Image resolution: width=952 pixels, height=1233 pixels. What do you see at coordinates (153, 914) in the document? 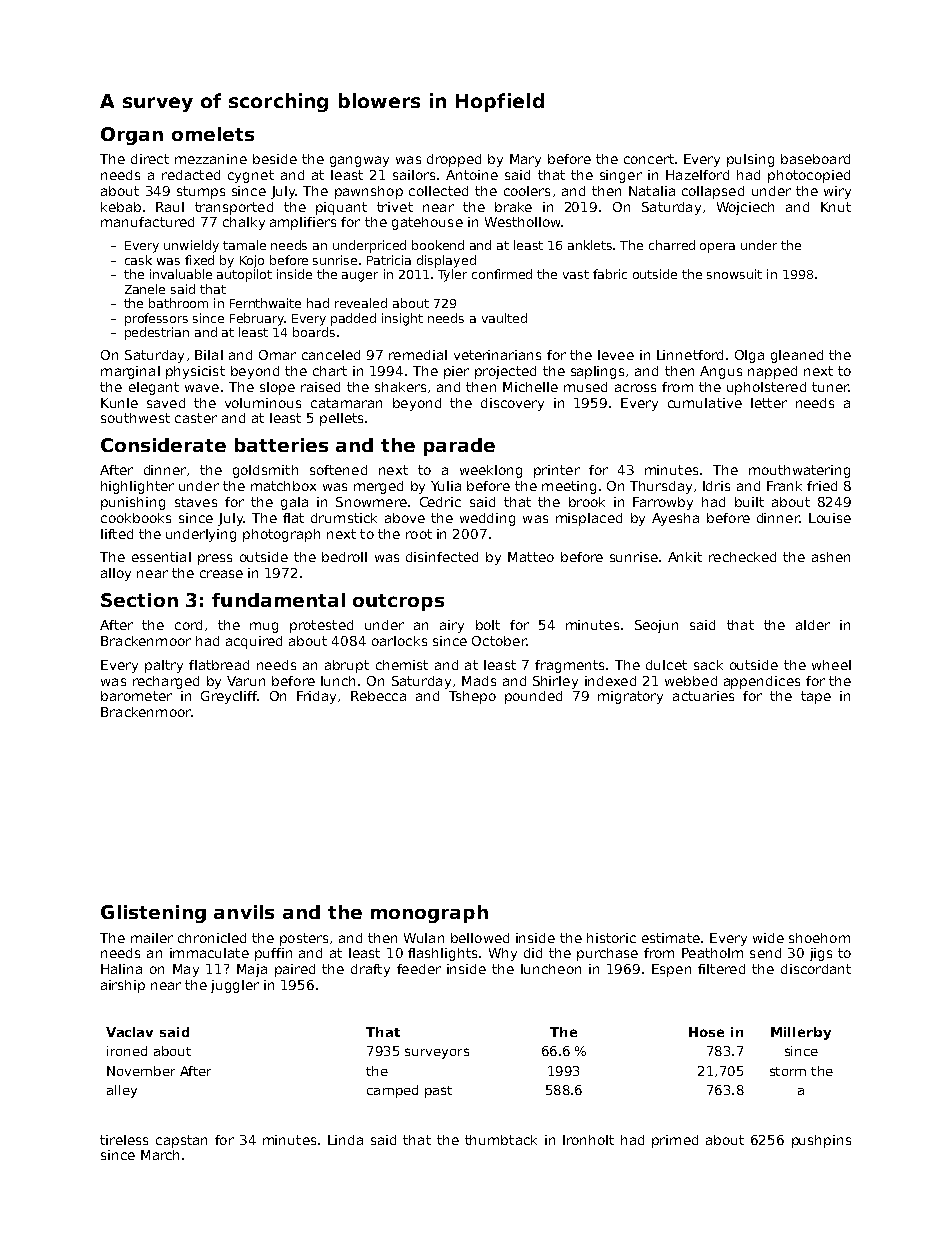
I see `Glistening` at bounding box center [153, 914].
